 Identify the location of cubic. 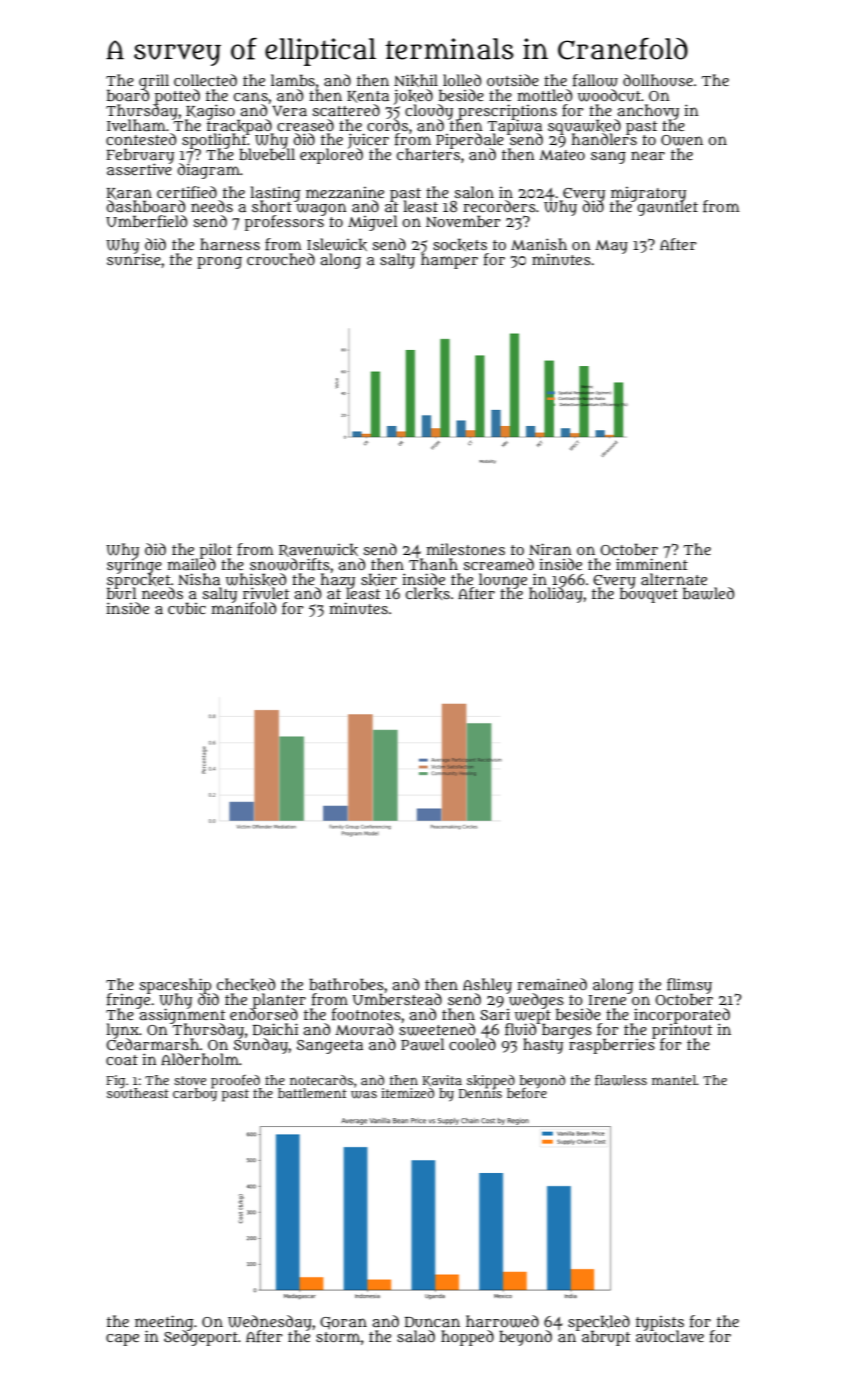
(187, 608).
